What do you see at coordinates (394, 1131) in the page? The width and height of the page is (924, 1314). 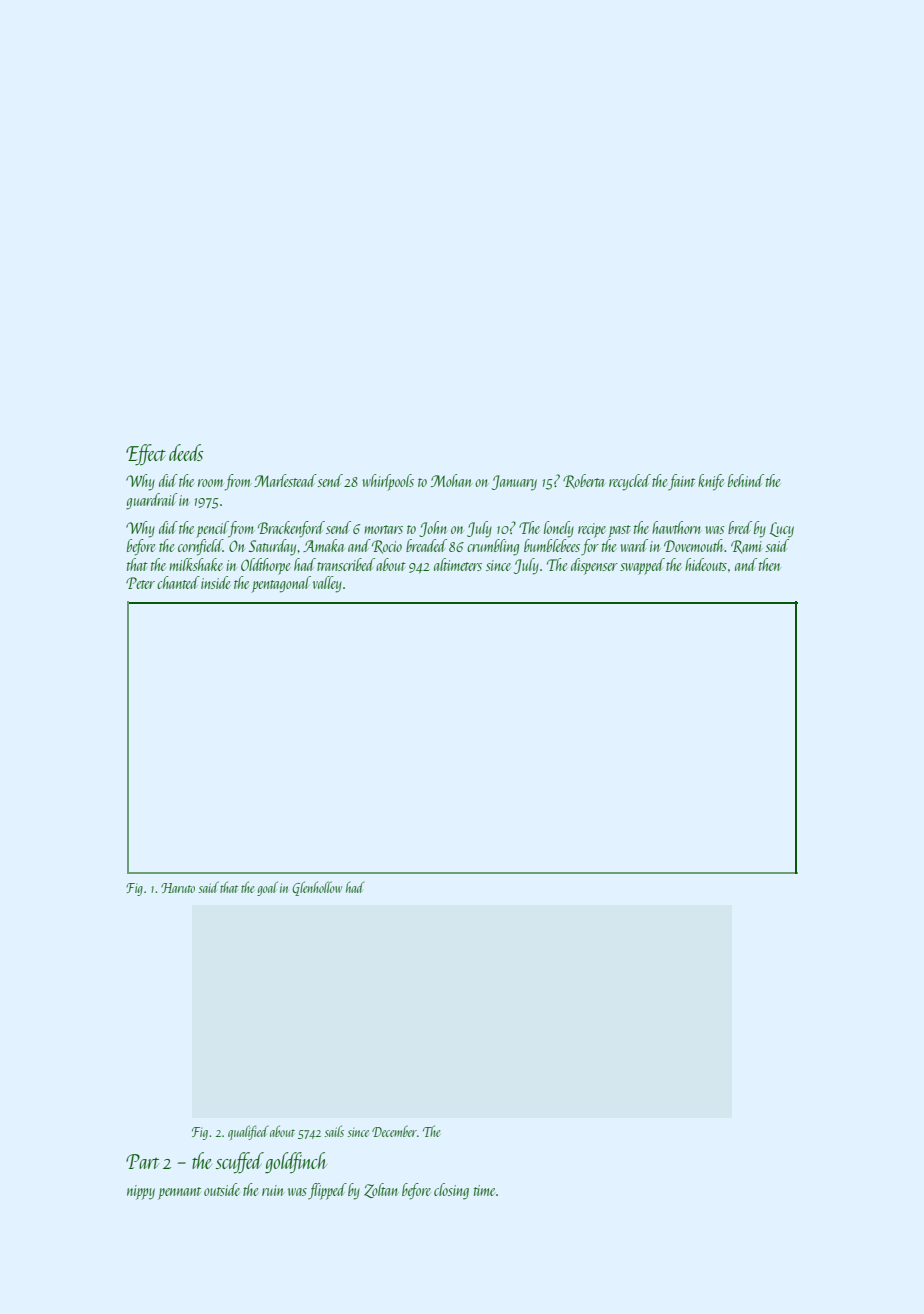 I see `December` at bounding box center [394, 1131].
